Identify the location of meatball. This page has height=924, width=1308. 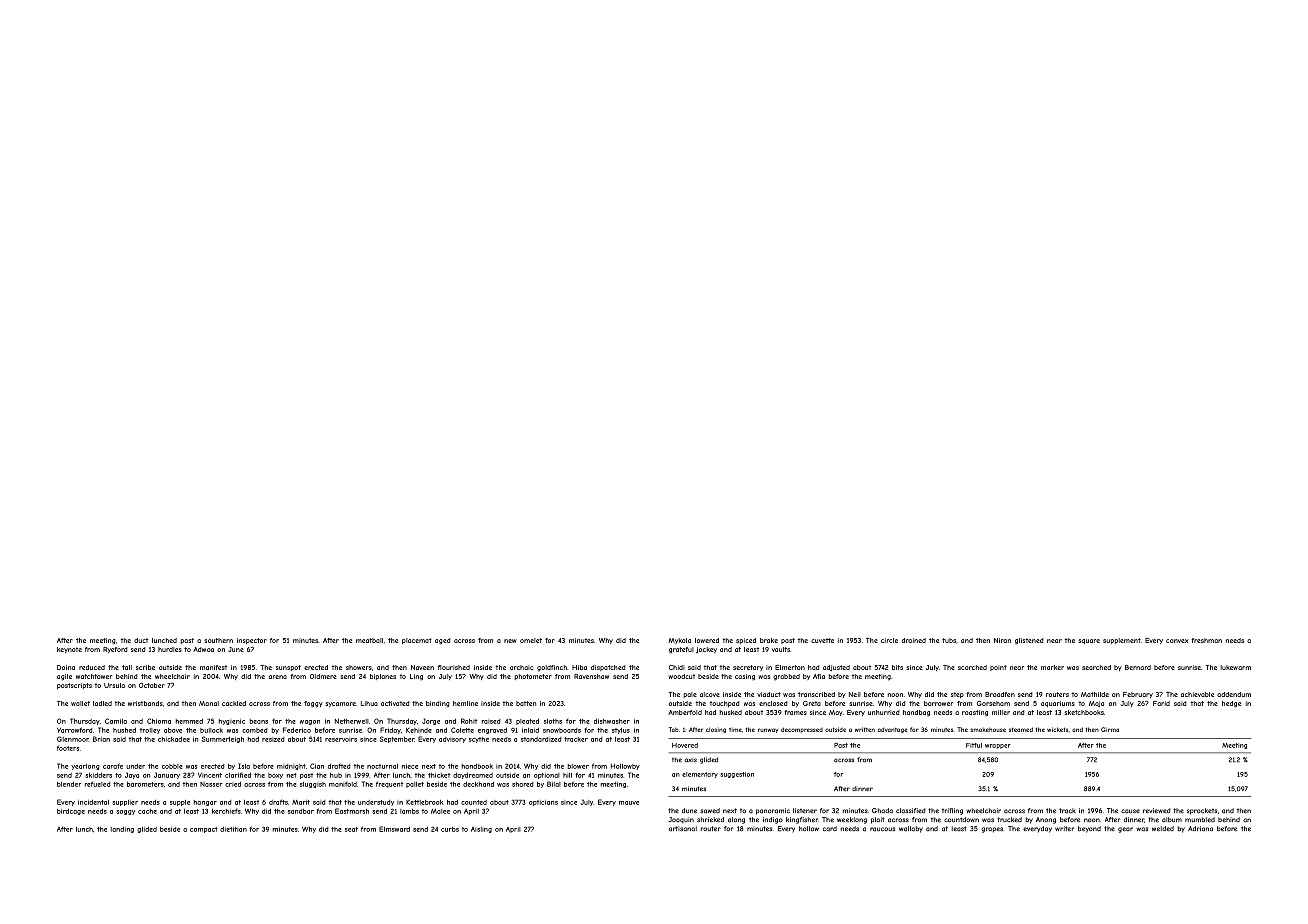
(369, 640).
